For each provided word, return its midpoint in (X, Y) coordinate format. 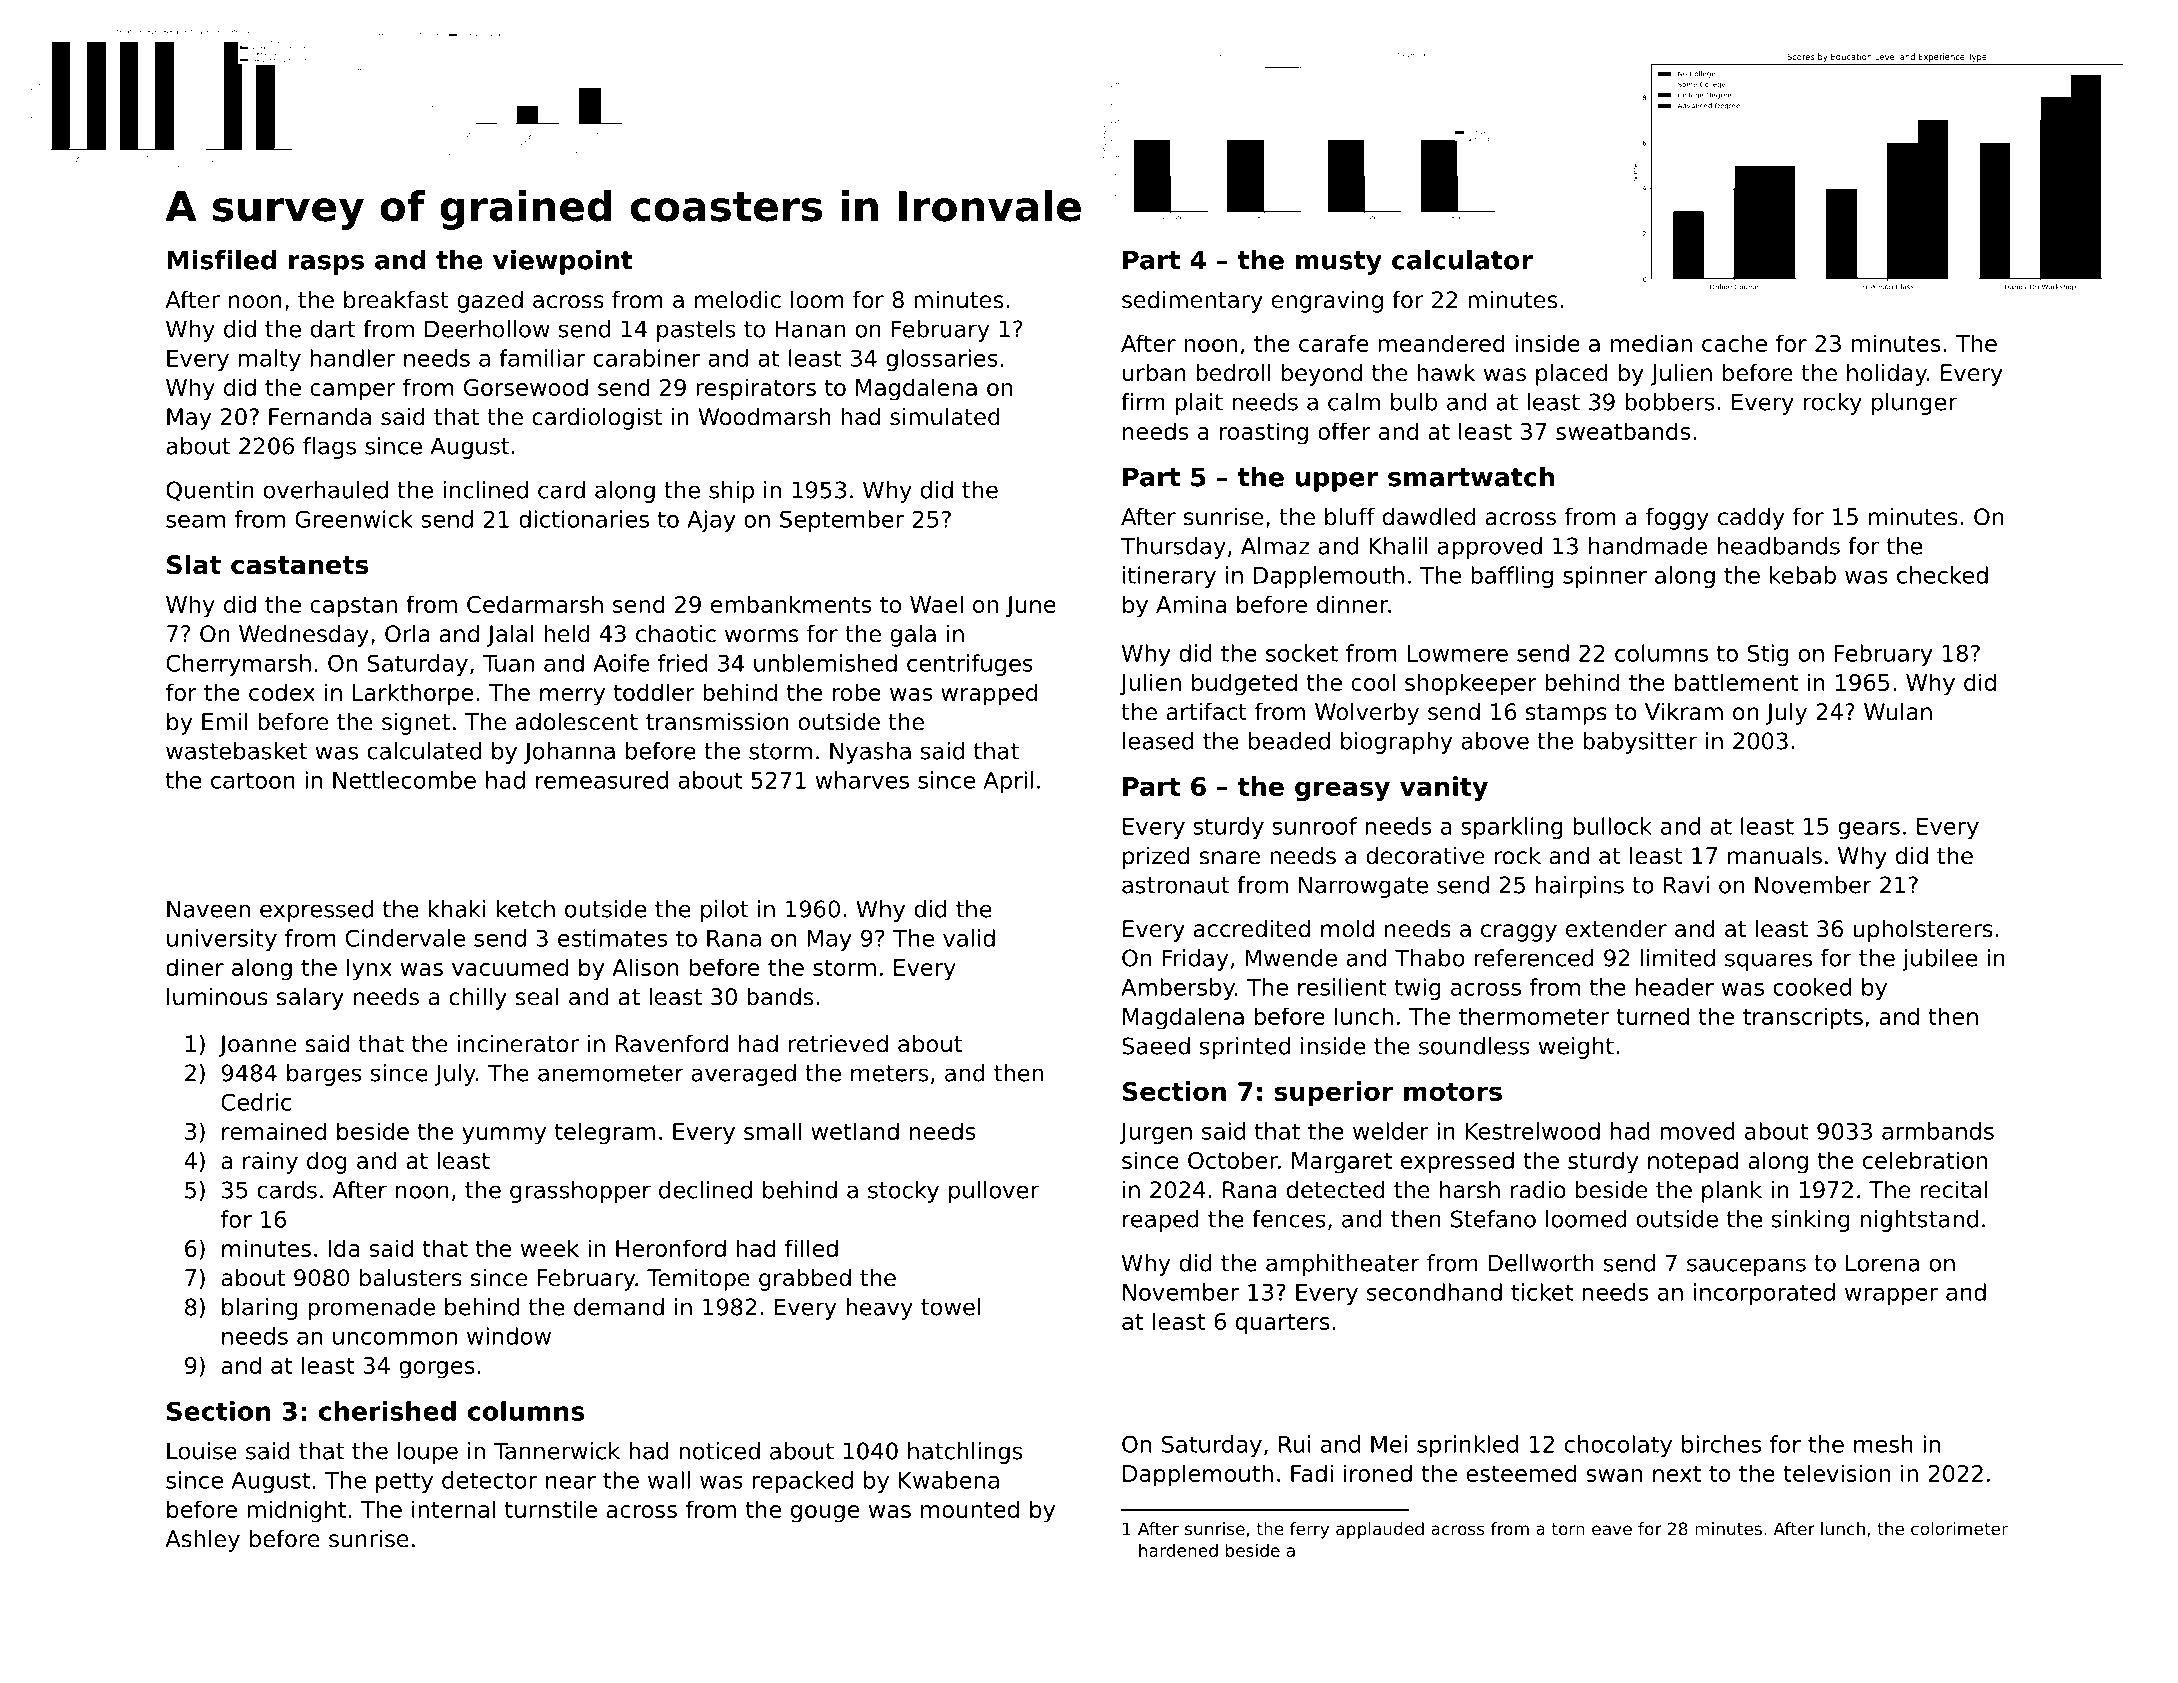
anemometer (611, 1073)
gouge (825, 1514)
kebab (1803, 575)
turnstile (551, 1509)
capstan (353, 607)
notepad (1693, 1162)
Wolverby (1367, 714)
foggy (1677, 519)
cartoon (253, 780)
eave (1612, 1530)
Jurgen (1156, 1133)
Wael (936, 604)
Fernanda (320, 417)
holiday (1887, 375)
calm (1354, 402)
